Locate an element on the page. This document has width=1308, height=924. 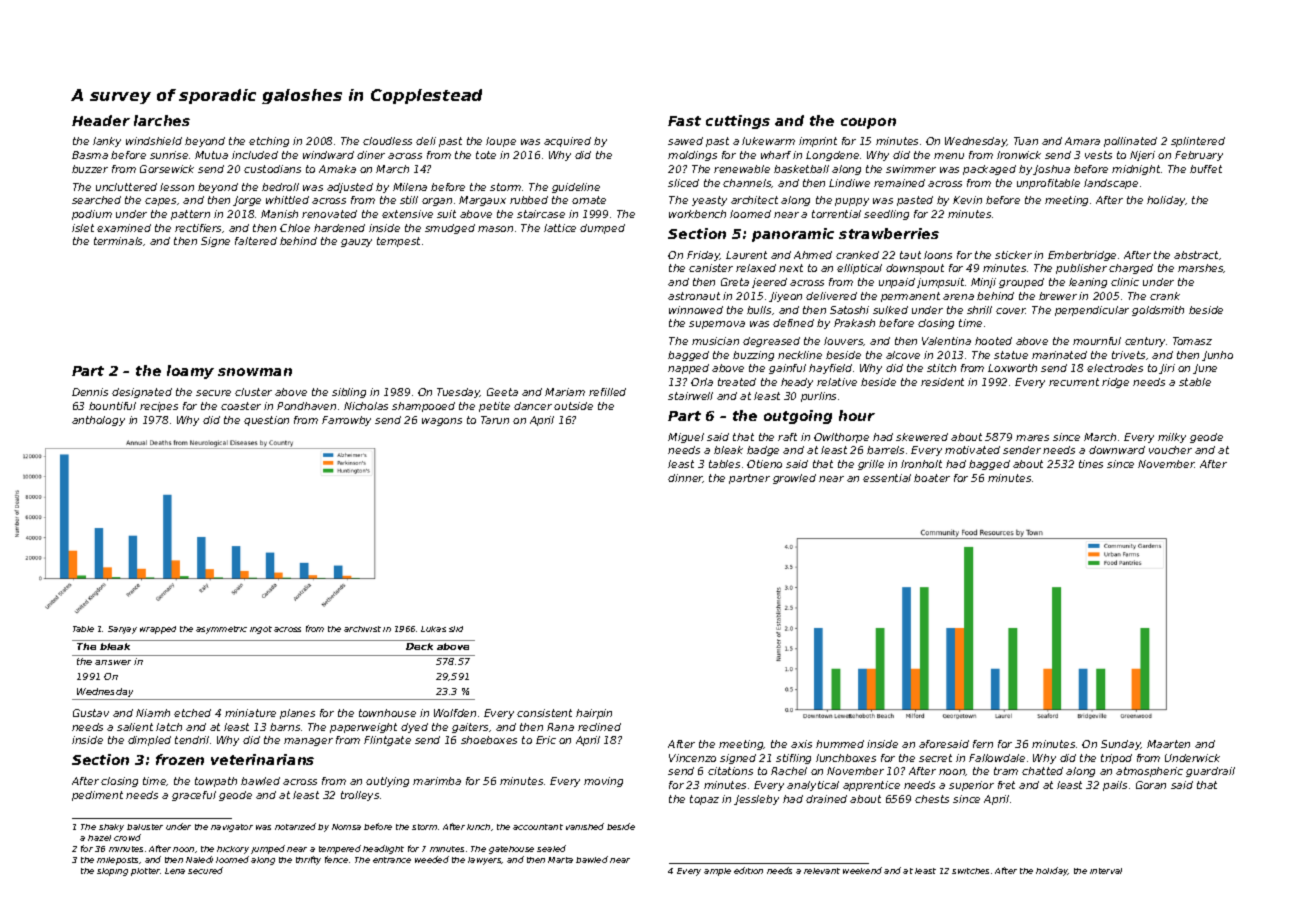
marshes is located at coordinates (1201, 268).
